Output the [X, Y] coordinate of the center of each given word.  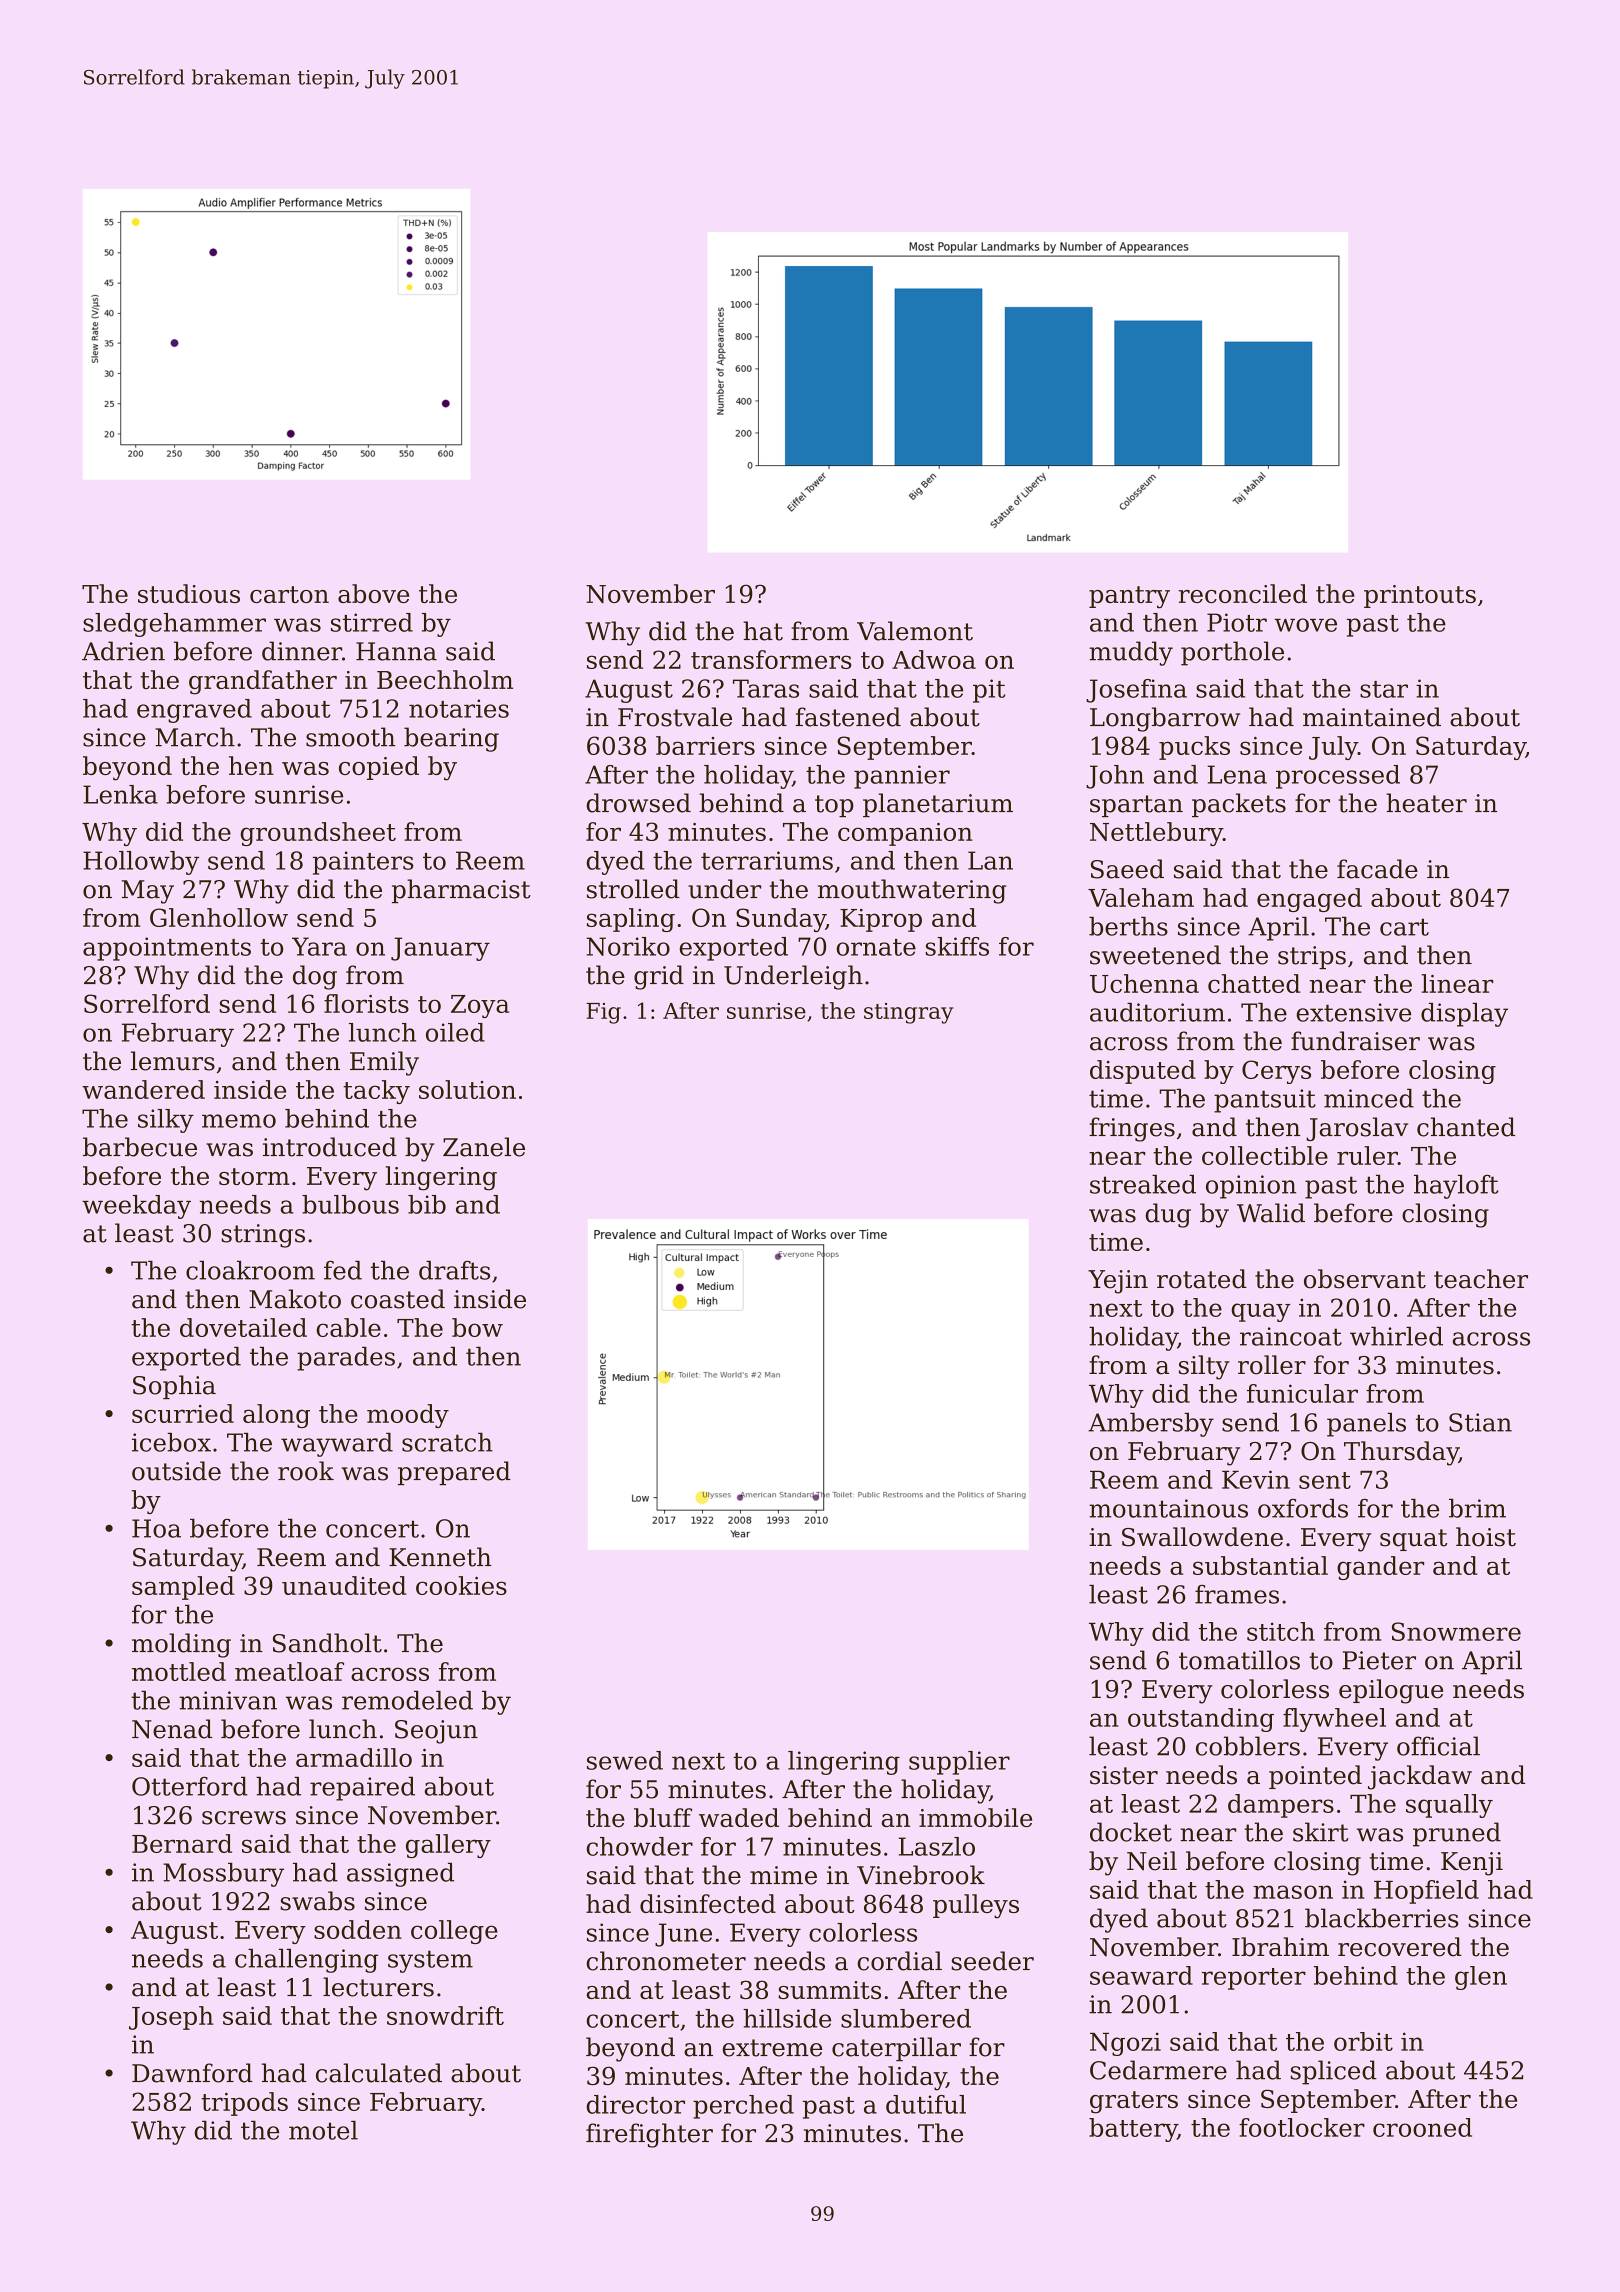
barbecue [140, 1147]
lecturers [378, 1987]
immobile [975, 1817]
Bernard [182, 1843]
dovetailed [243, 1327]
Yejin [1118, 1282]
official [1438, 1746]
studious [189, 593]
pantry [1129, 597]
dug [1168, 1215]
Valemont [915, 631]
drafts [454, 1270]
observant [1365, 1279]
